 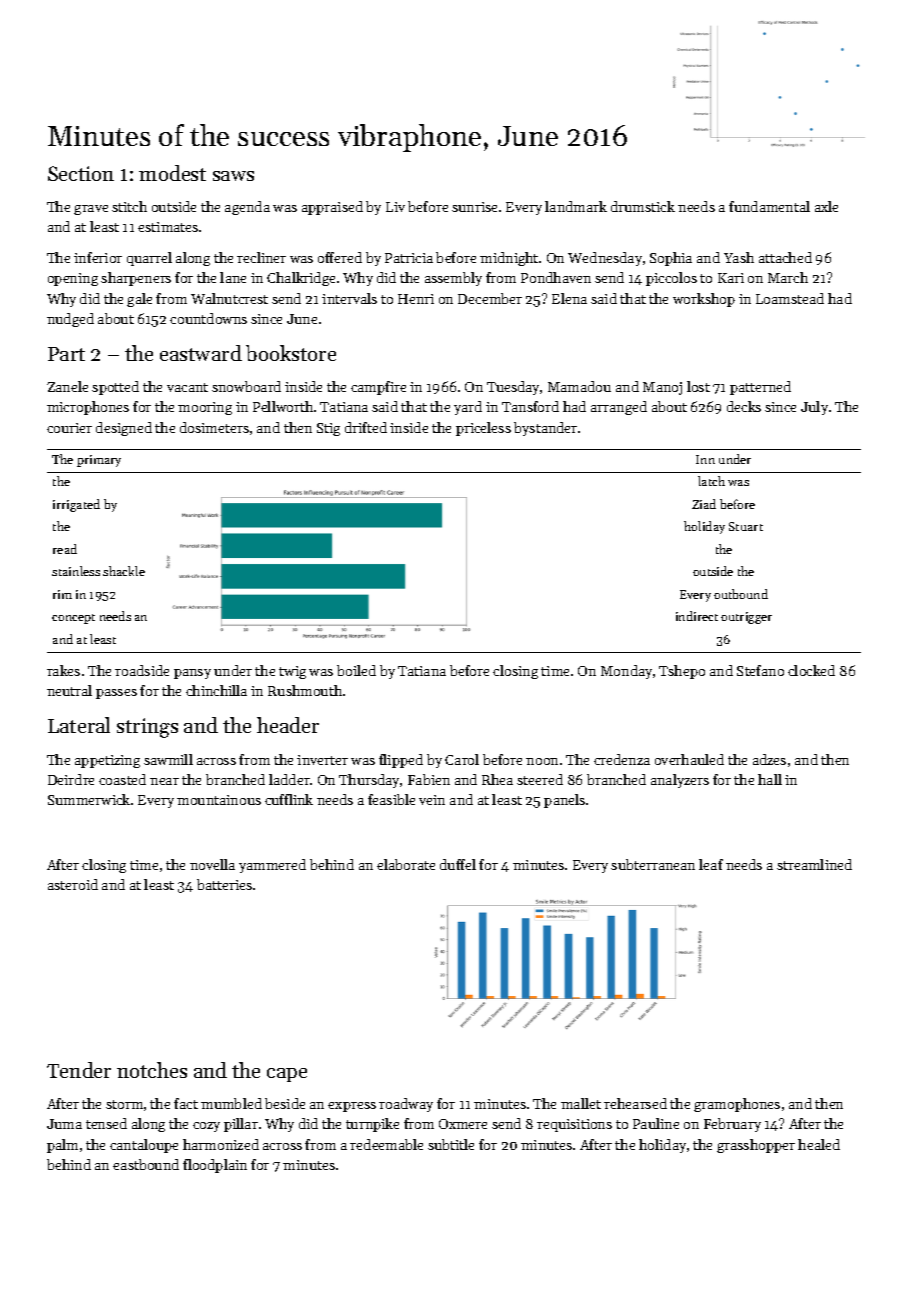 I want to click on outbound, so click(x=741, y=594).
